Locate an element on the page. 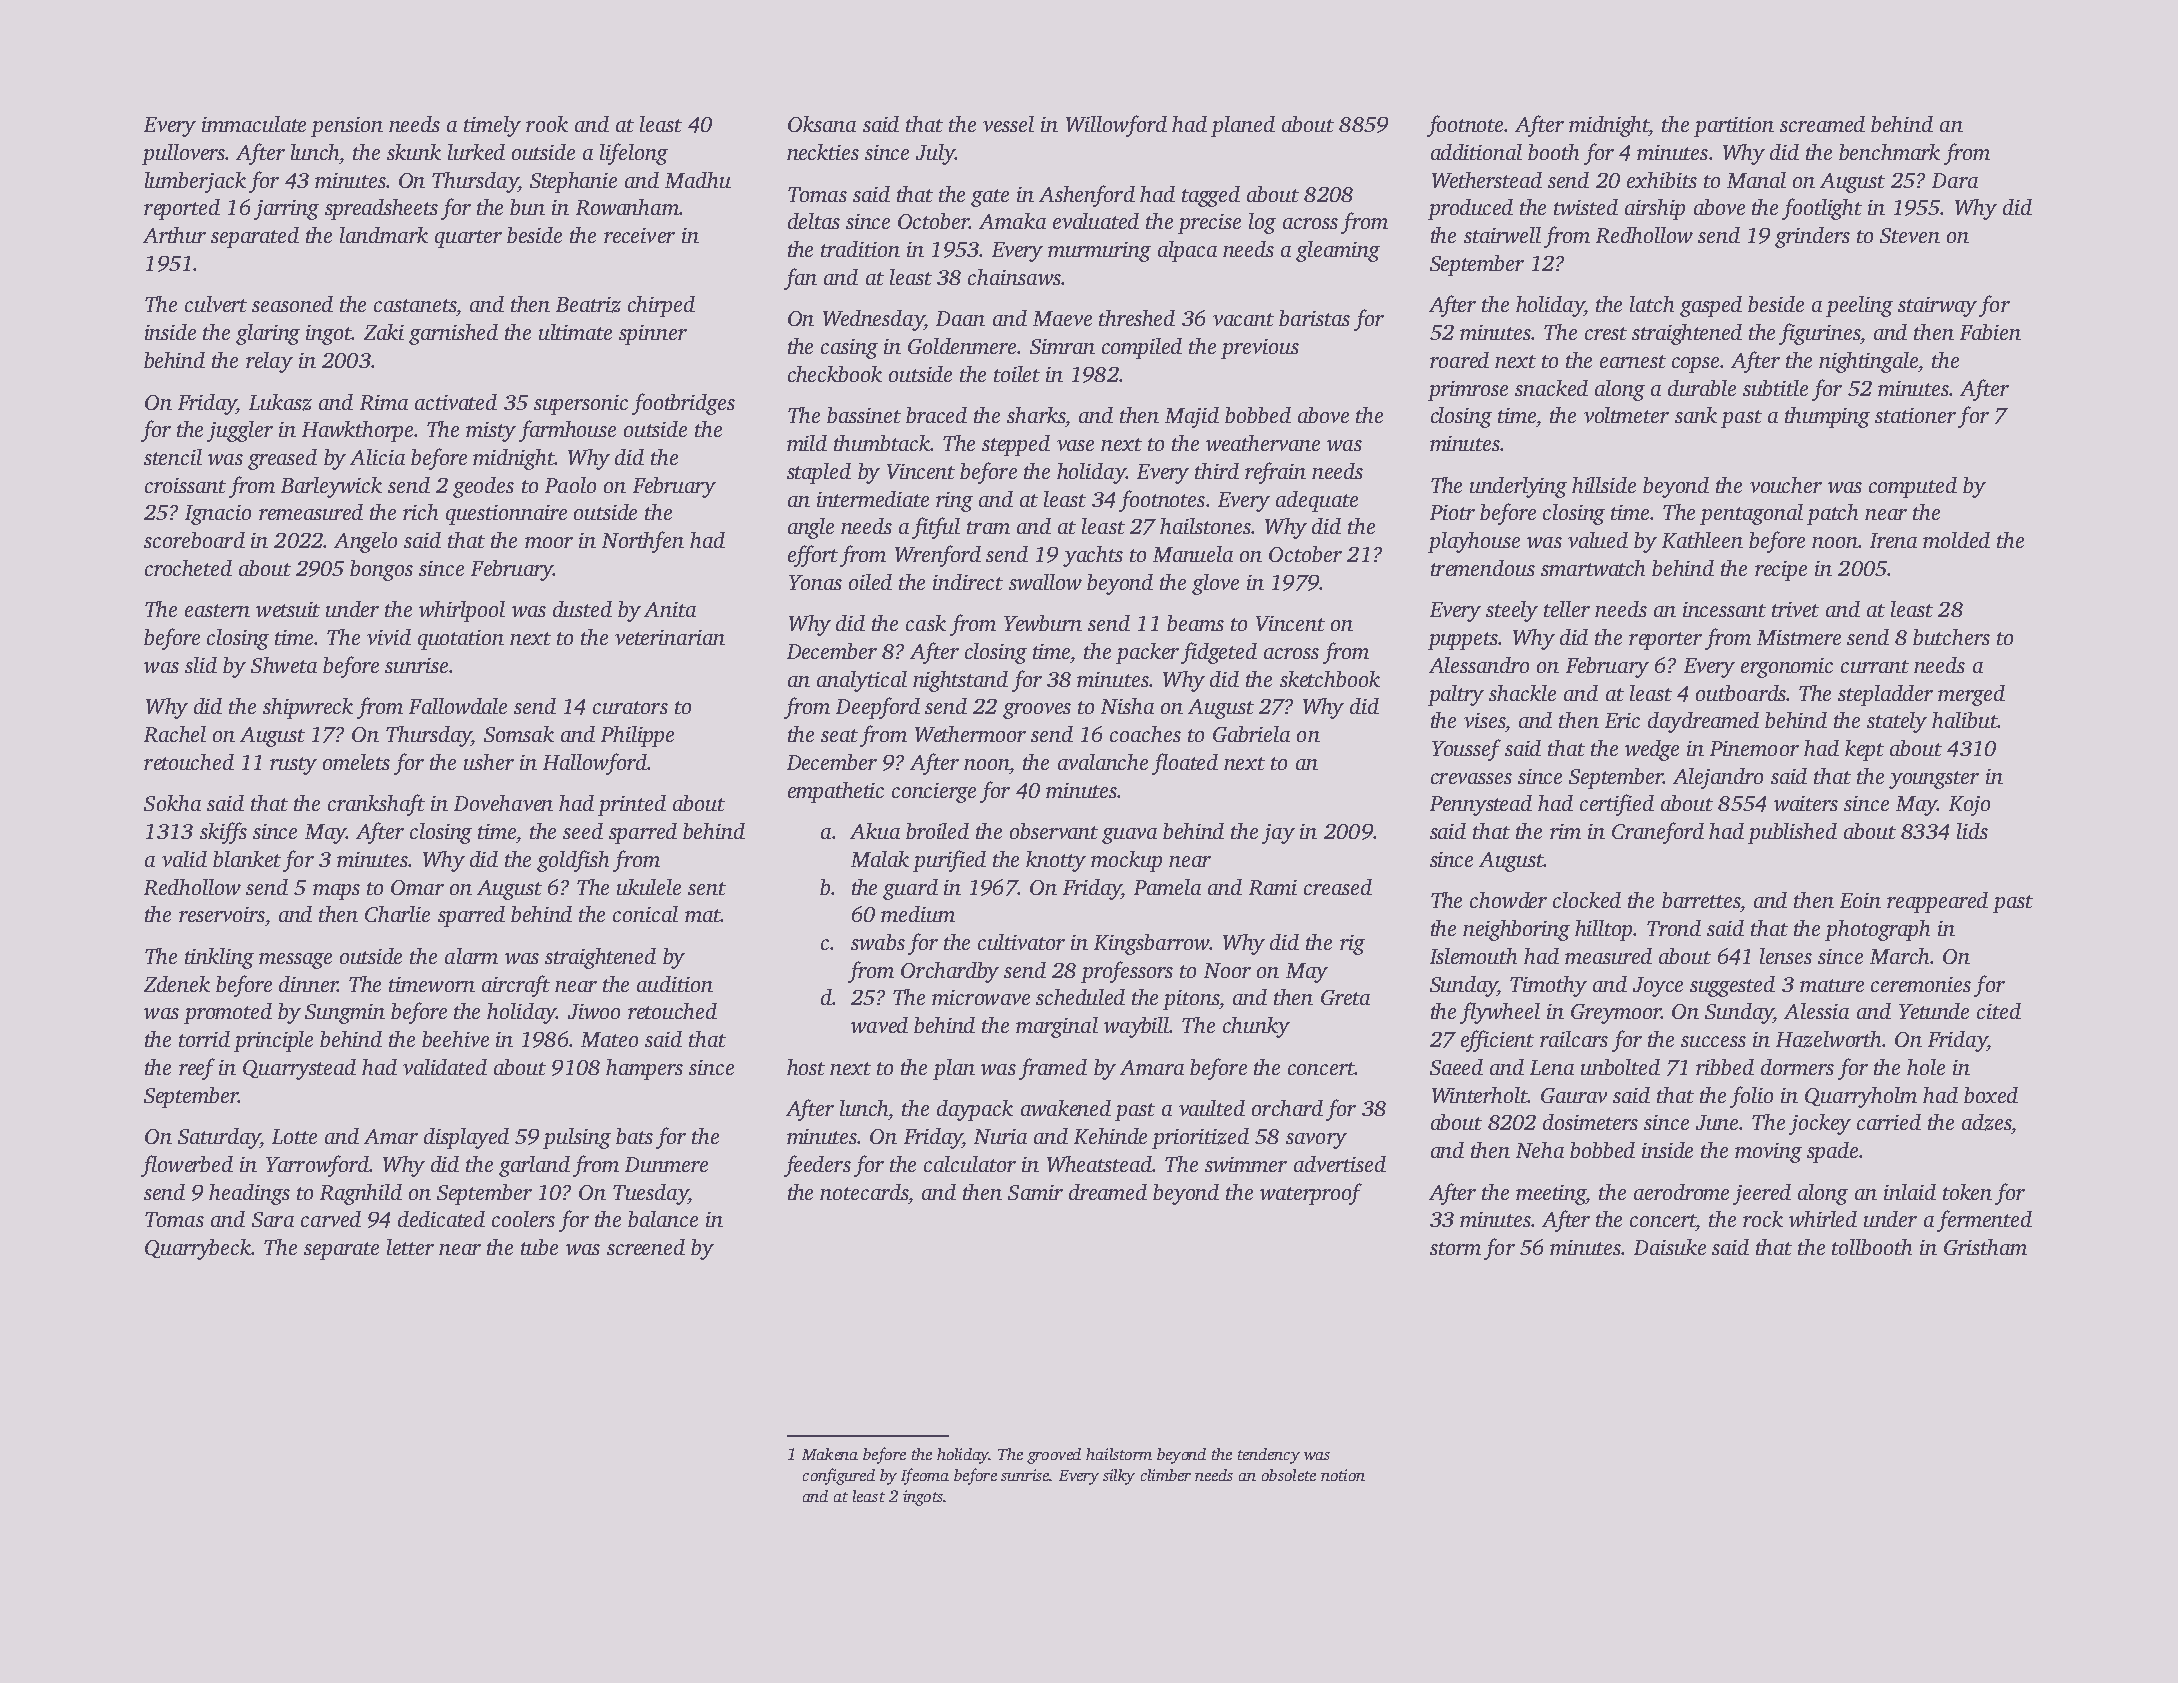 This page has width=2178, height=1683. relay is located at coordinates (269, 362).
